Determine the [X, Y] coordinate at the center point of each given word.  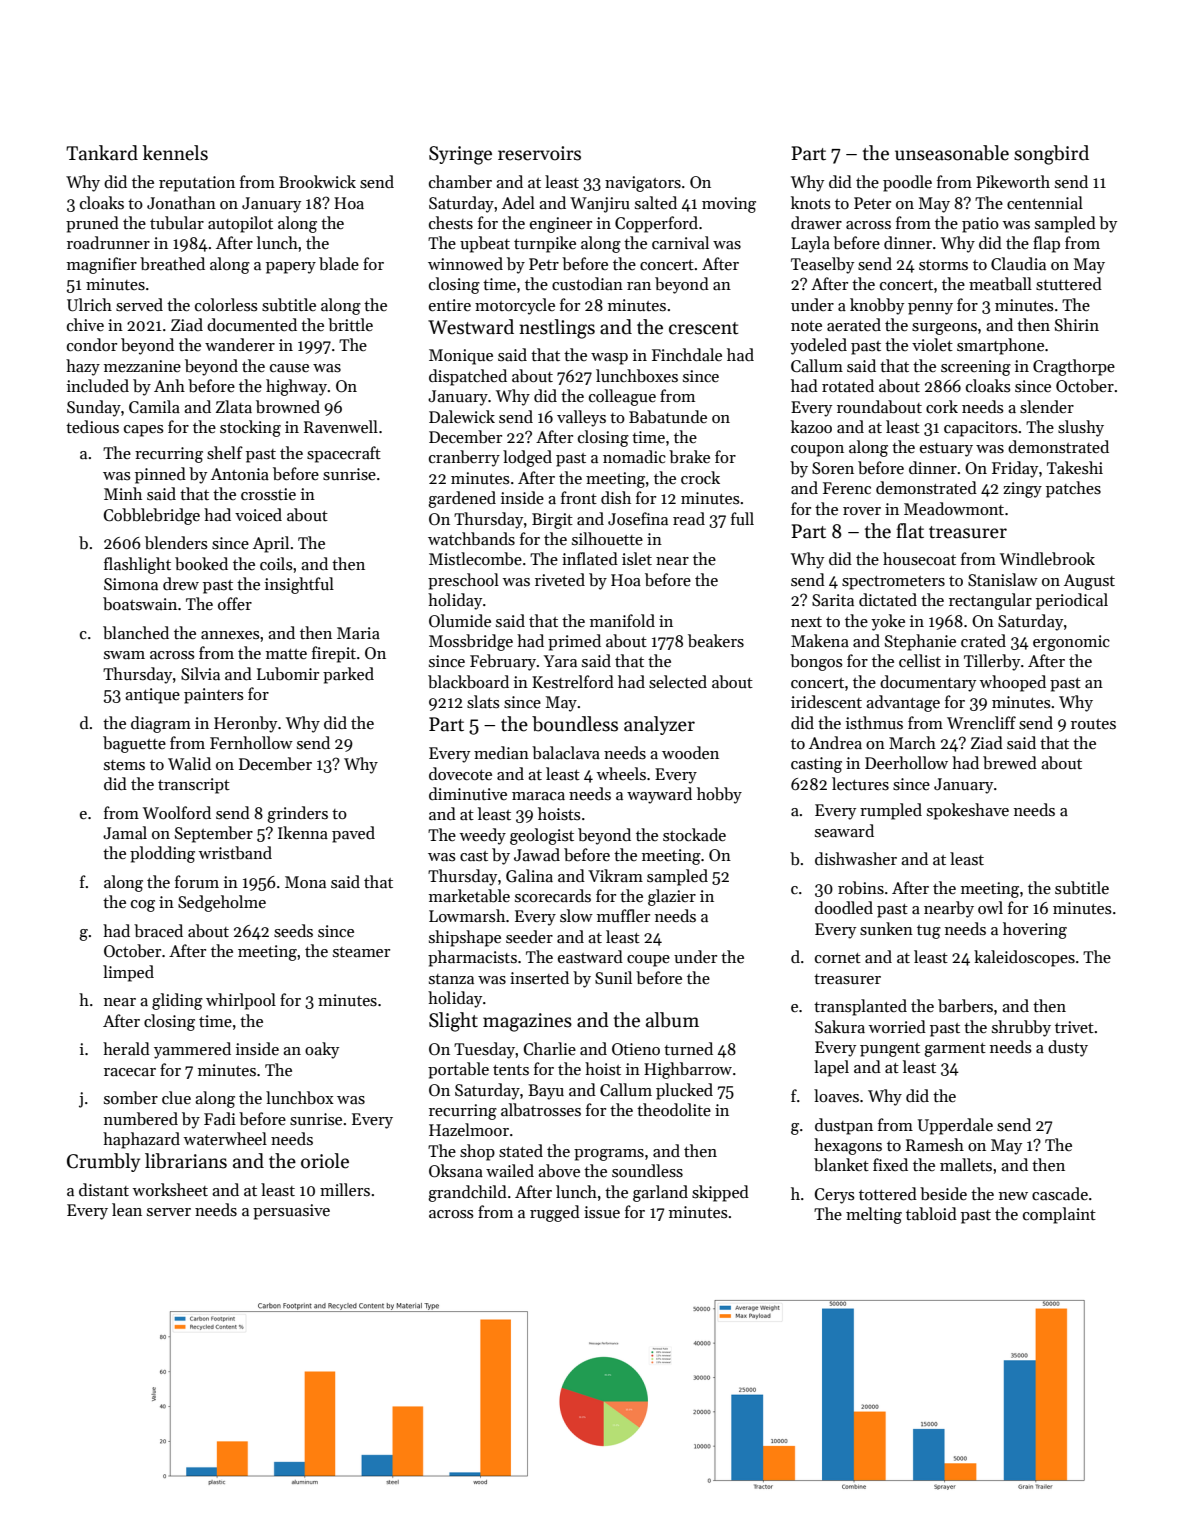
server [169, 1212]
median [501, 752]
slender [1047, 407]
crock [700, 477]
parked [348, 675]
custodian [587, 283]
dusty [1068, 1048]
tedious [92, 426]
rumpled [891, 811]
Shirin [1077, 324]
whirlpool [241, 1001]
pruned [92, 224]
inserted [539, 977]
